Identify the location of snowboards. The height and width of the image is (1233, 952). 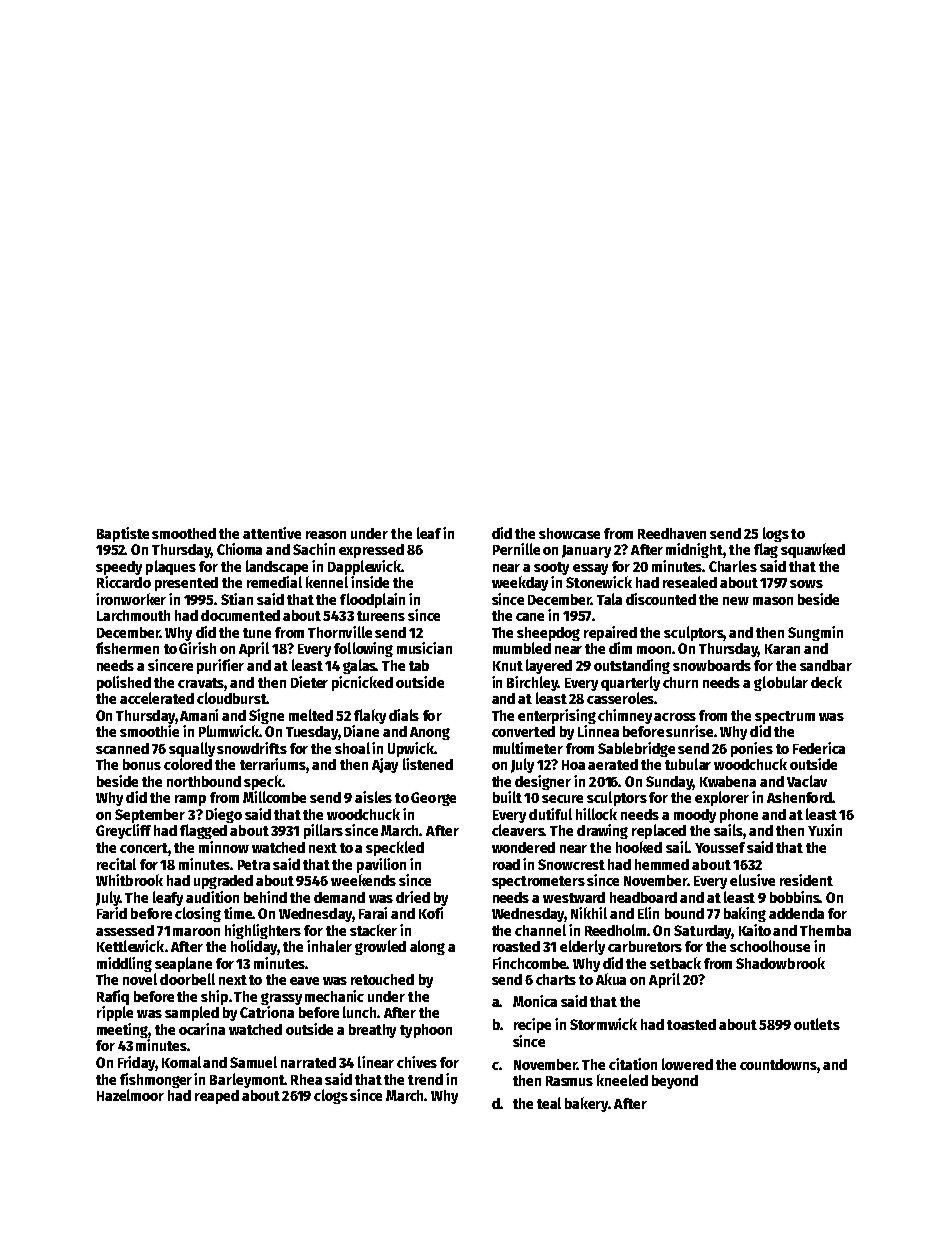
(712, 665).
